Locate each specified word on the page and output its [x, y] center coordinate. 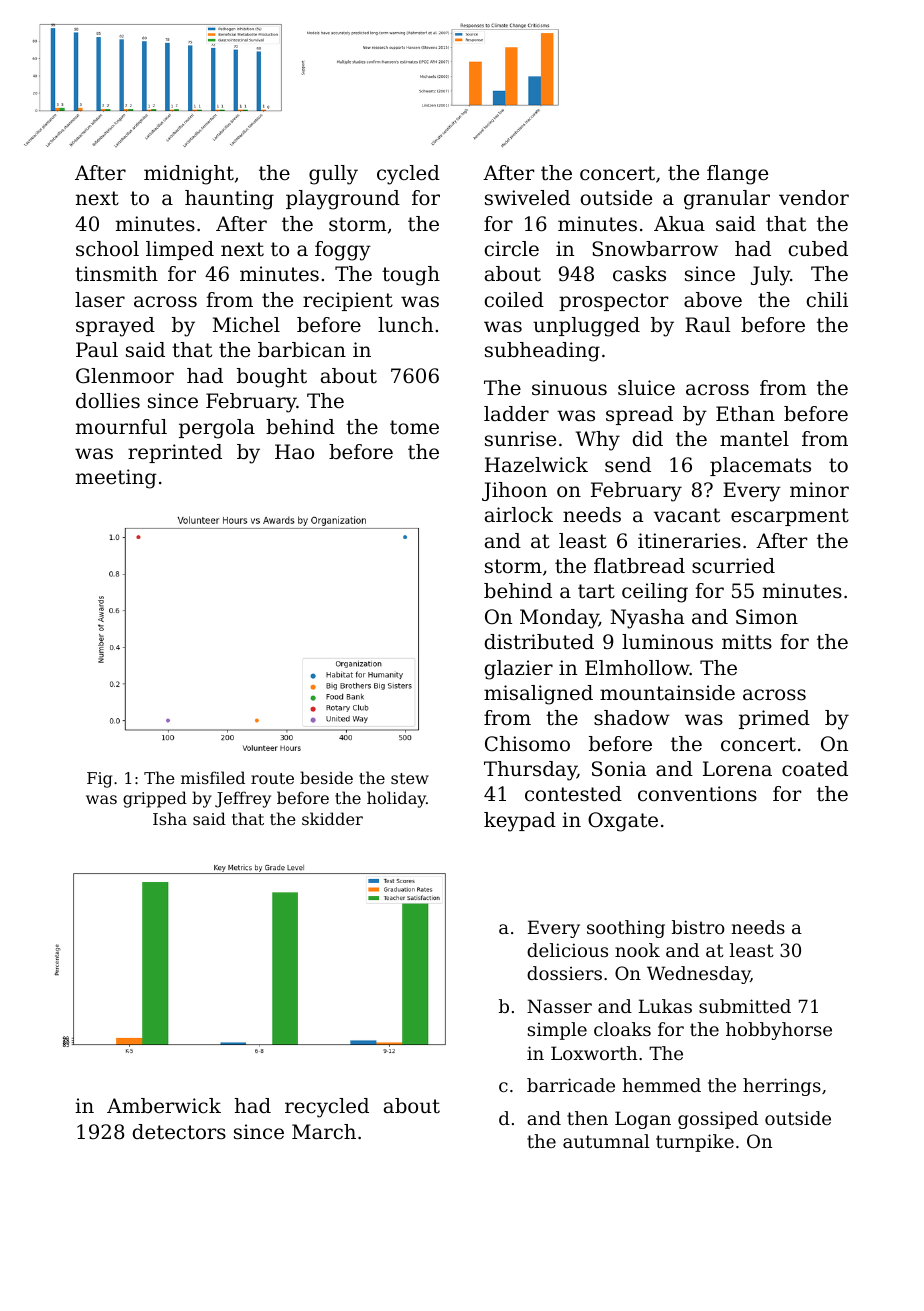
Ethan [745, 413]
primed [774, 719]
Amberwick [164, 1106]
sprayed [115, 327]
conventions [697, 794]
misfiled [213, 777]
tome [414, 427]
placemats [760, 466]
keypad [520, 822]
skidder [332, 818]
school [107, 248]
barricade [571, 1085]
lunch [405, 325]
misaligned [538, 695]
